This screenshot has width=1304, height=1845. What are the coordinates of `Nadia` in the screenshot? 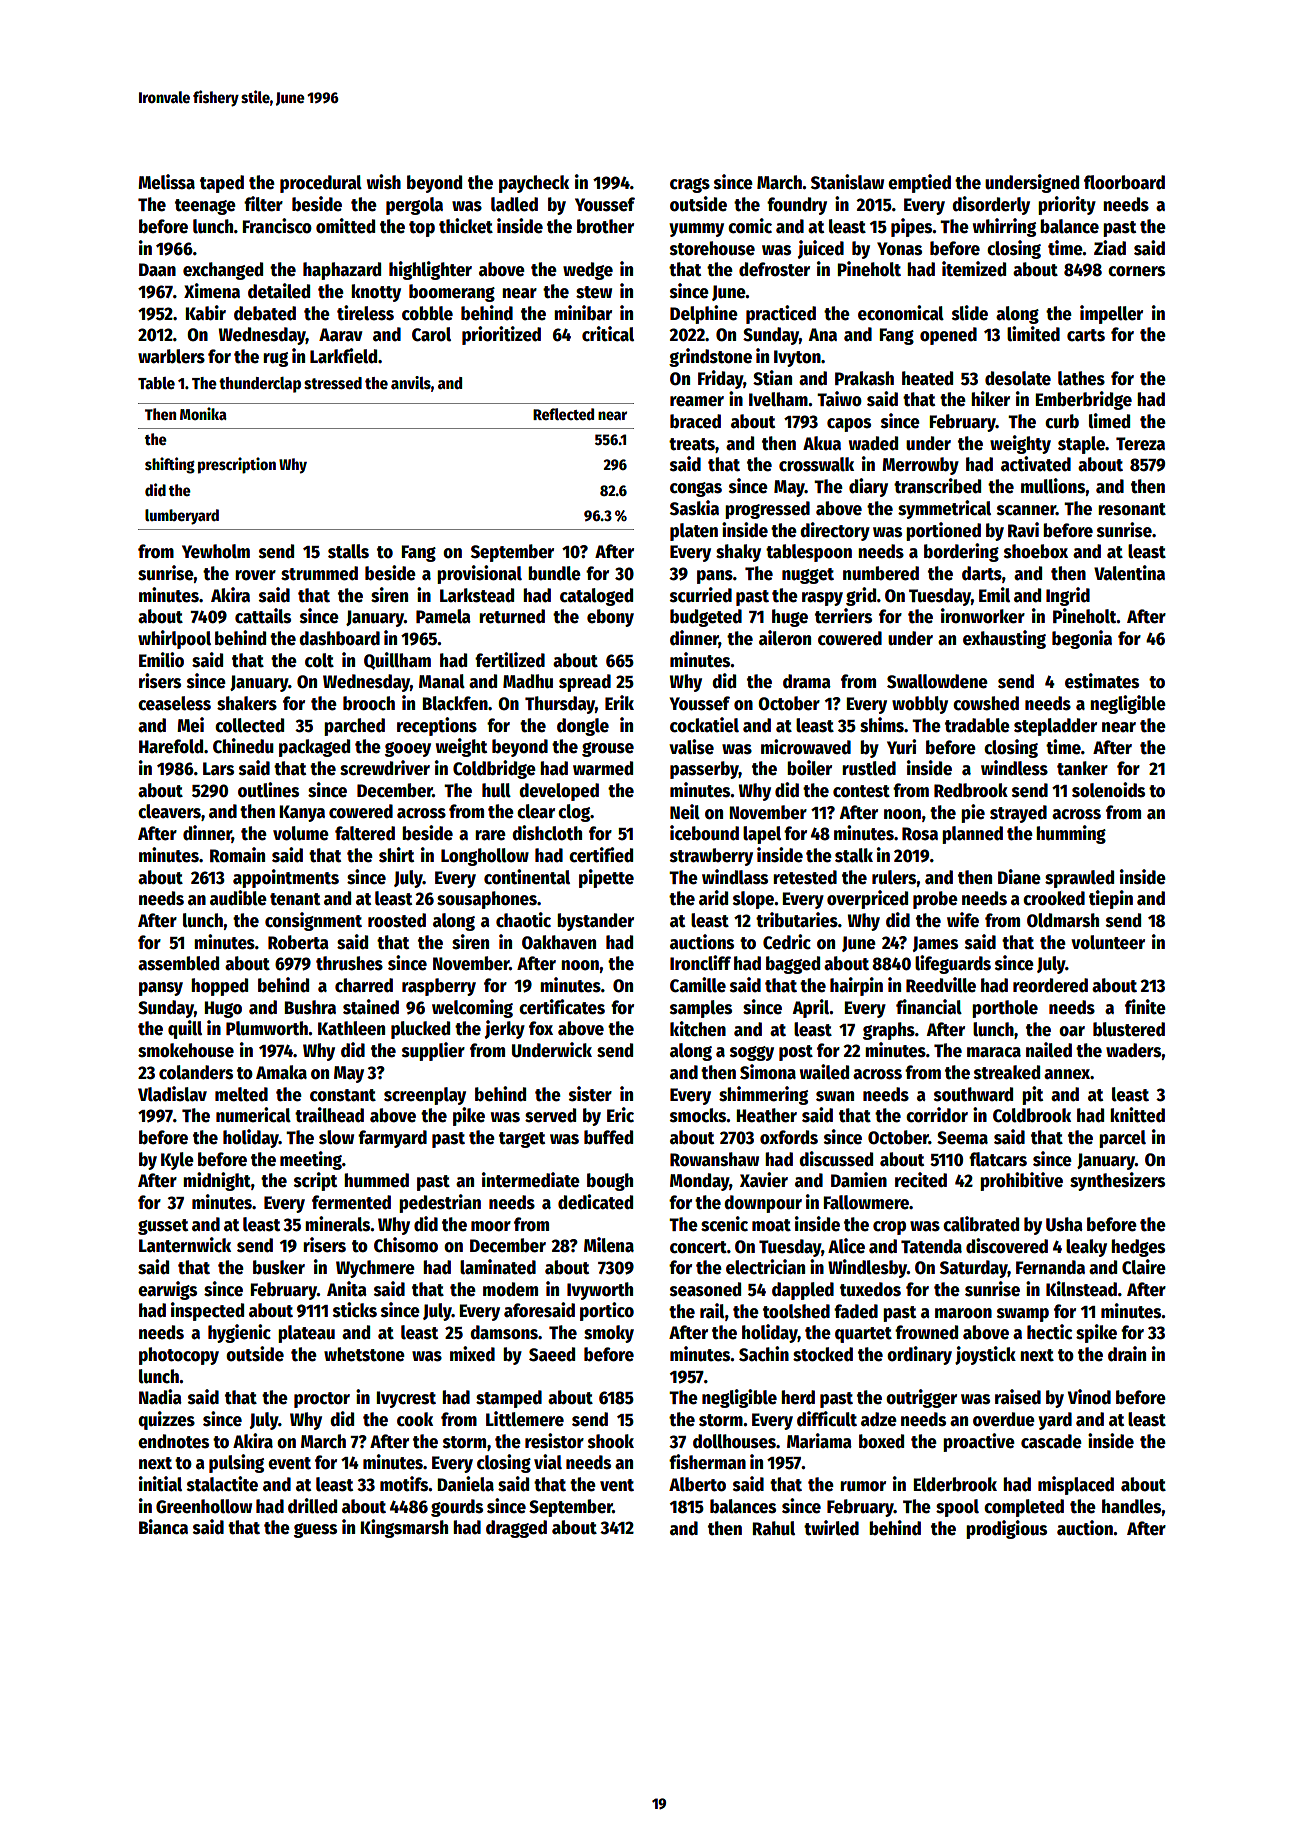 It's located at (160, 1397).
